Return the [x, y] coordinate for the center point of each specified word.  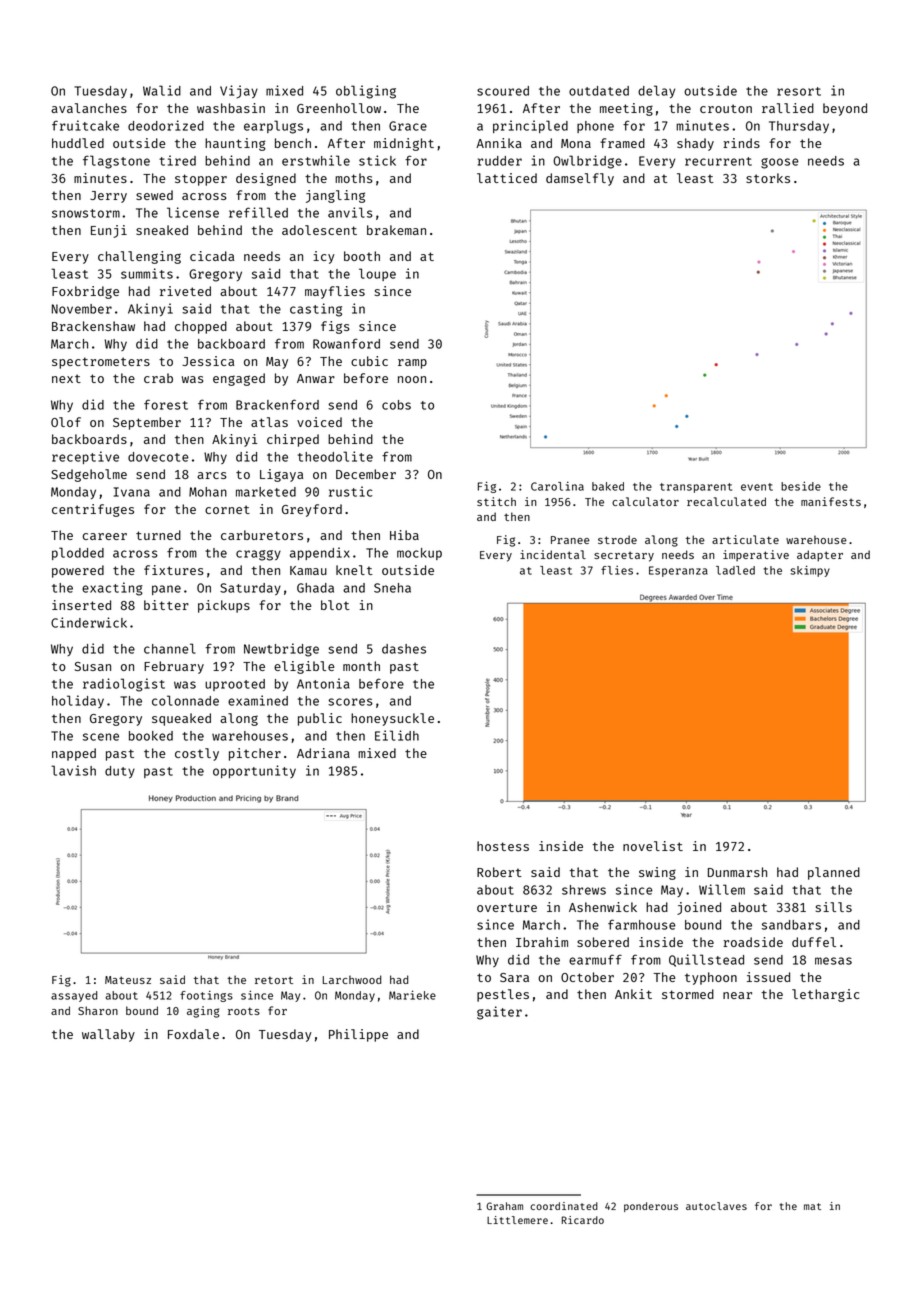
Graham [504, 1206]
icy [324, 257]
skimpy [810, 571]
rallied [788, 108]
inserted [81, 605]
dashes [404, 649]
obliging [366, 92]
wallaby [108, 1035]
